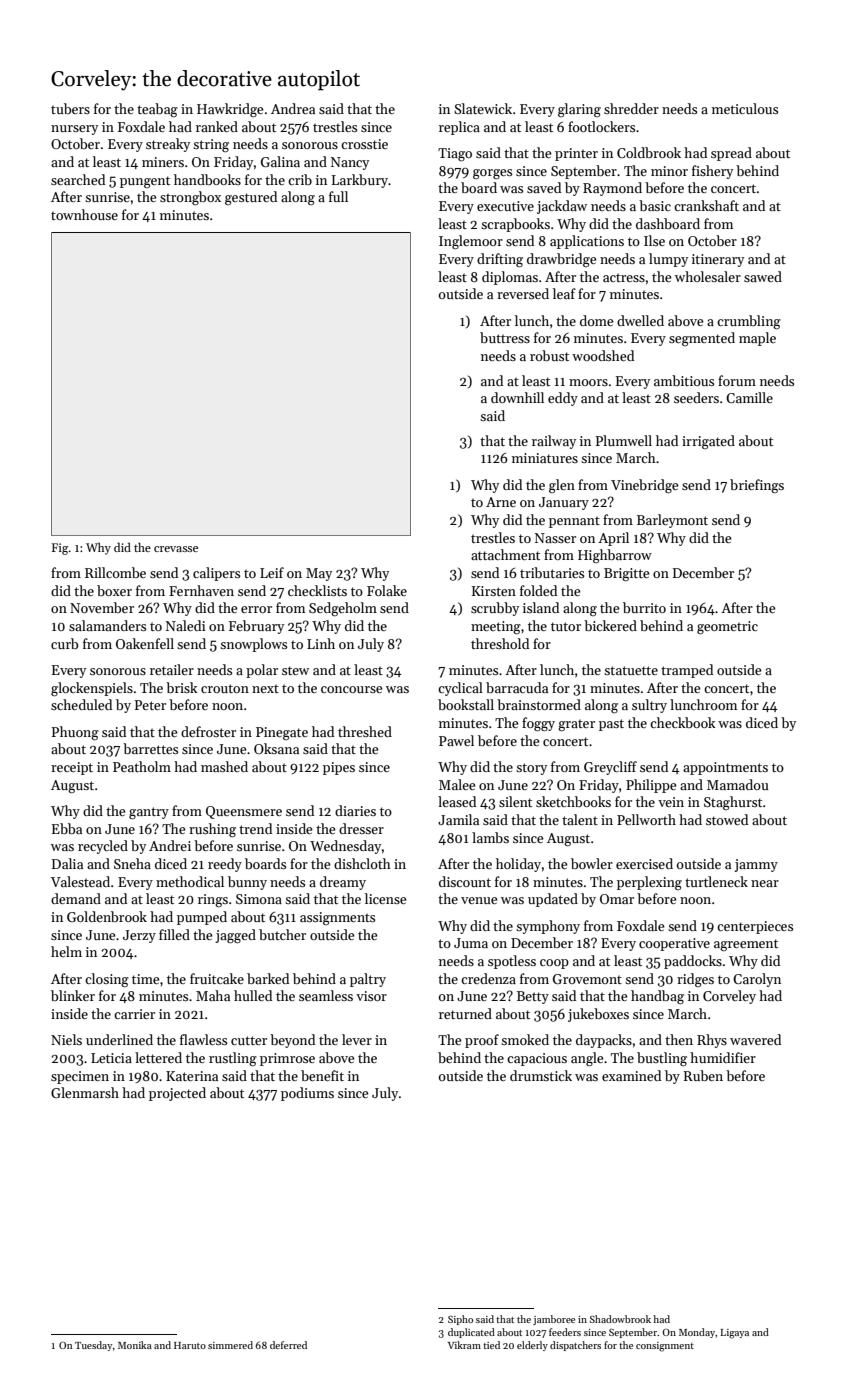 The height and width of the document is (1400, 849). I want to click on tubers, so click(70, 108).
